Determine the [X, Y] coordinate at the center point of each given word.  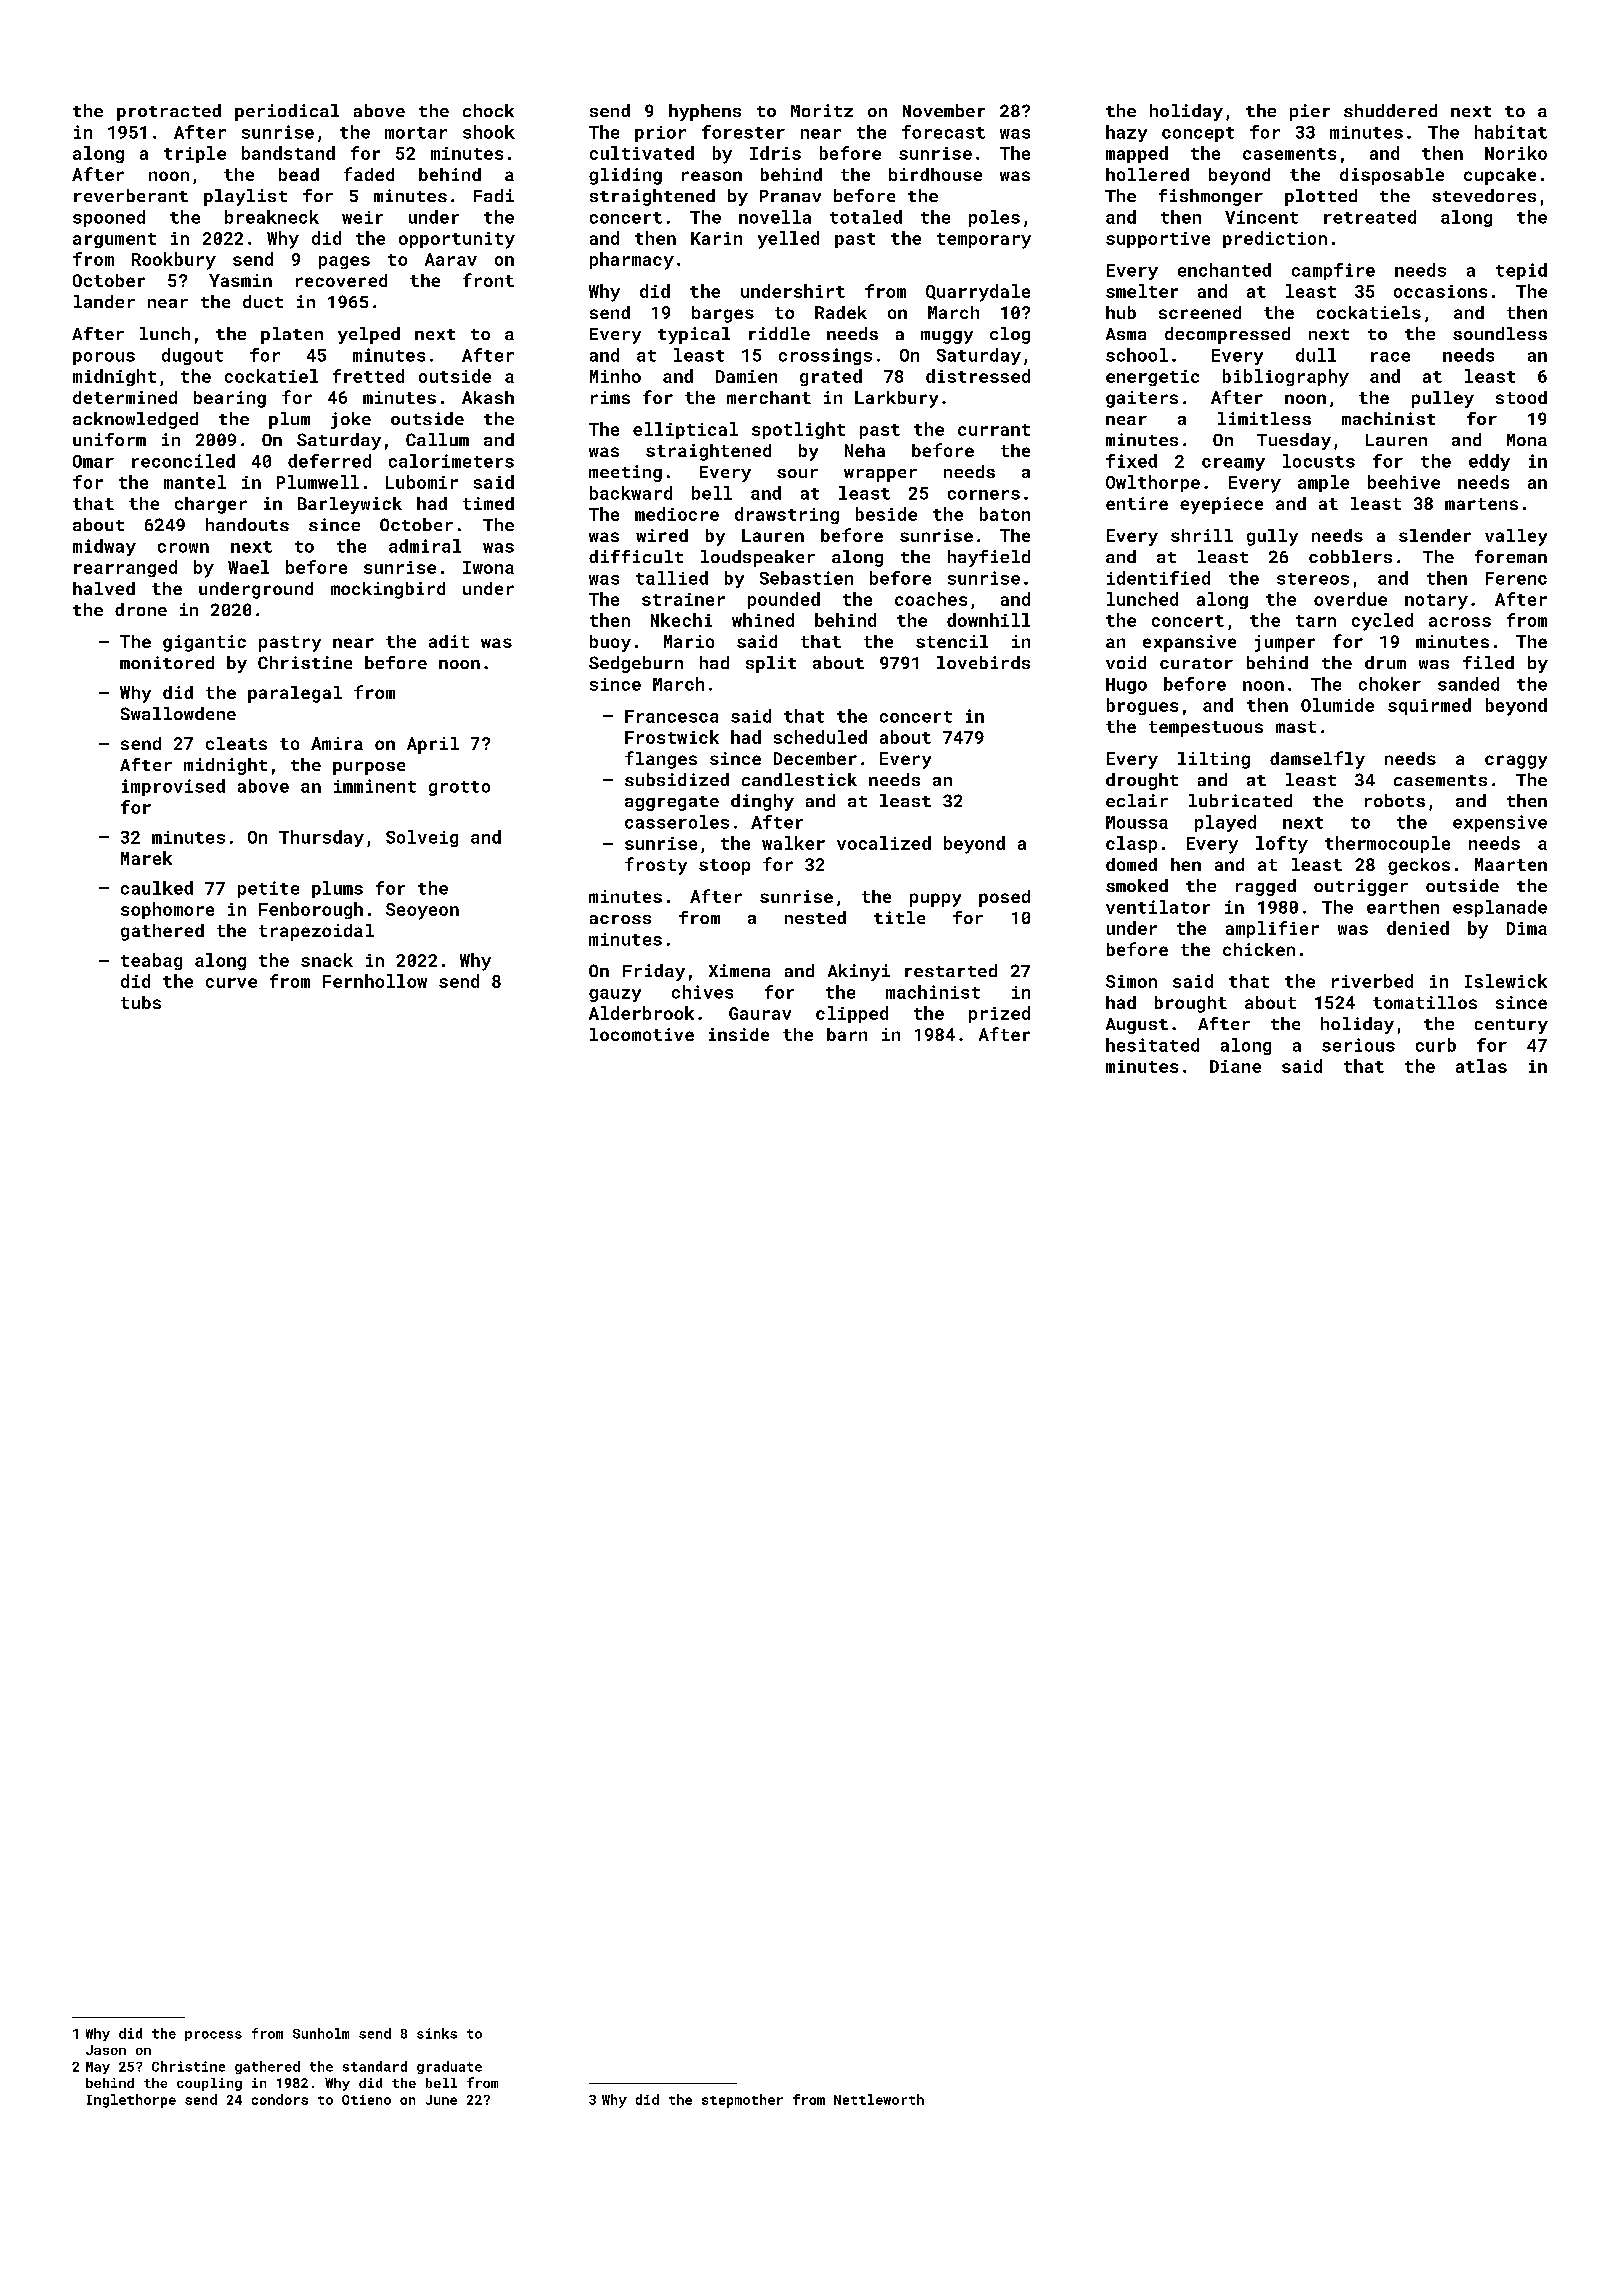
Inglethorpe [131, 2101]
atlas [1481, 1066]
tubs [141, 1002]
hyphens [705, 112]
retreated [1370, 217]
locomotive [642, 1034]
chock [488, 110]
